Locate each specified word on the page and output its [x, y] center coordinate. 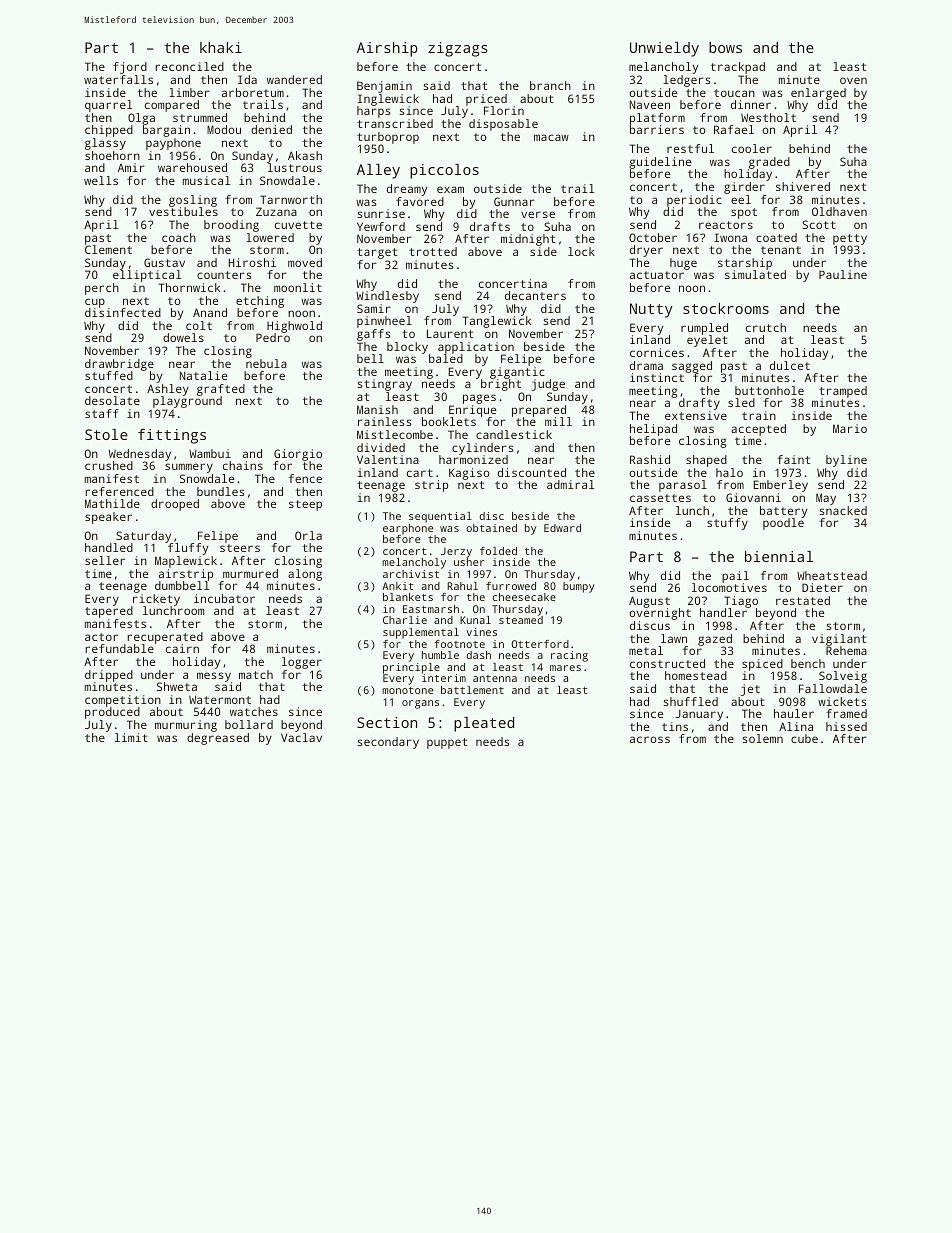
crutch [766, 327]
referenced [119, 491]
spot [744, 213]
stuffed [109, 375]
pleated [484, 724]
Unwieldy [664, 49]
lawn [674, 638]
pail [735, 577]
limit [131, 737]
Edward [562, 528]
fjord [130, 68]
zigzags [458, 49]
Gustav [164, 262]
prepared [539, 411]
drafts [490, 226]
